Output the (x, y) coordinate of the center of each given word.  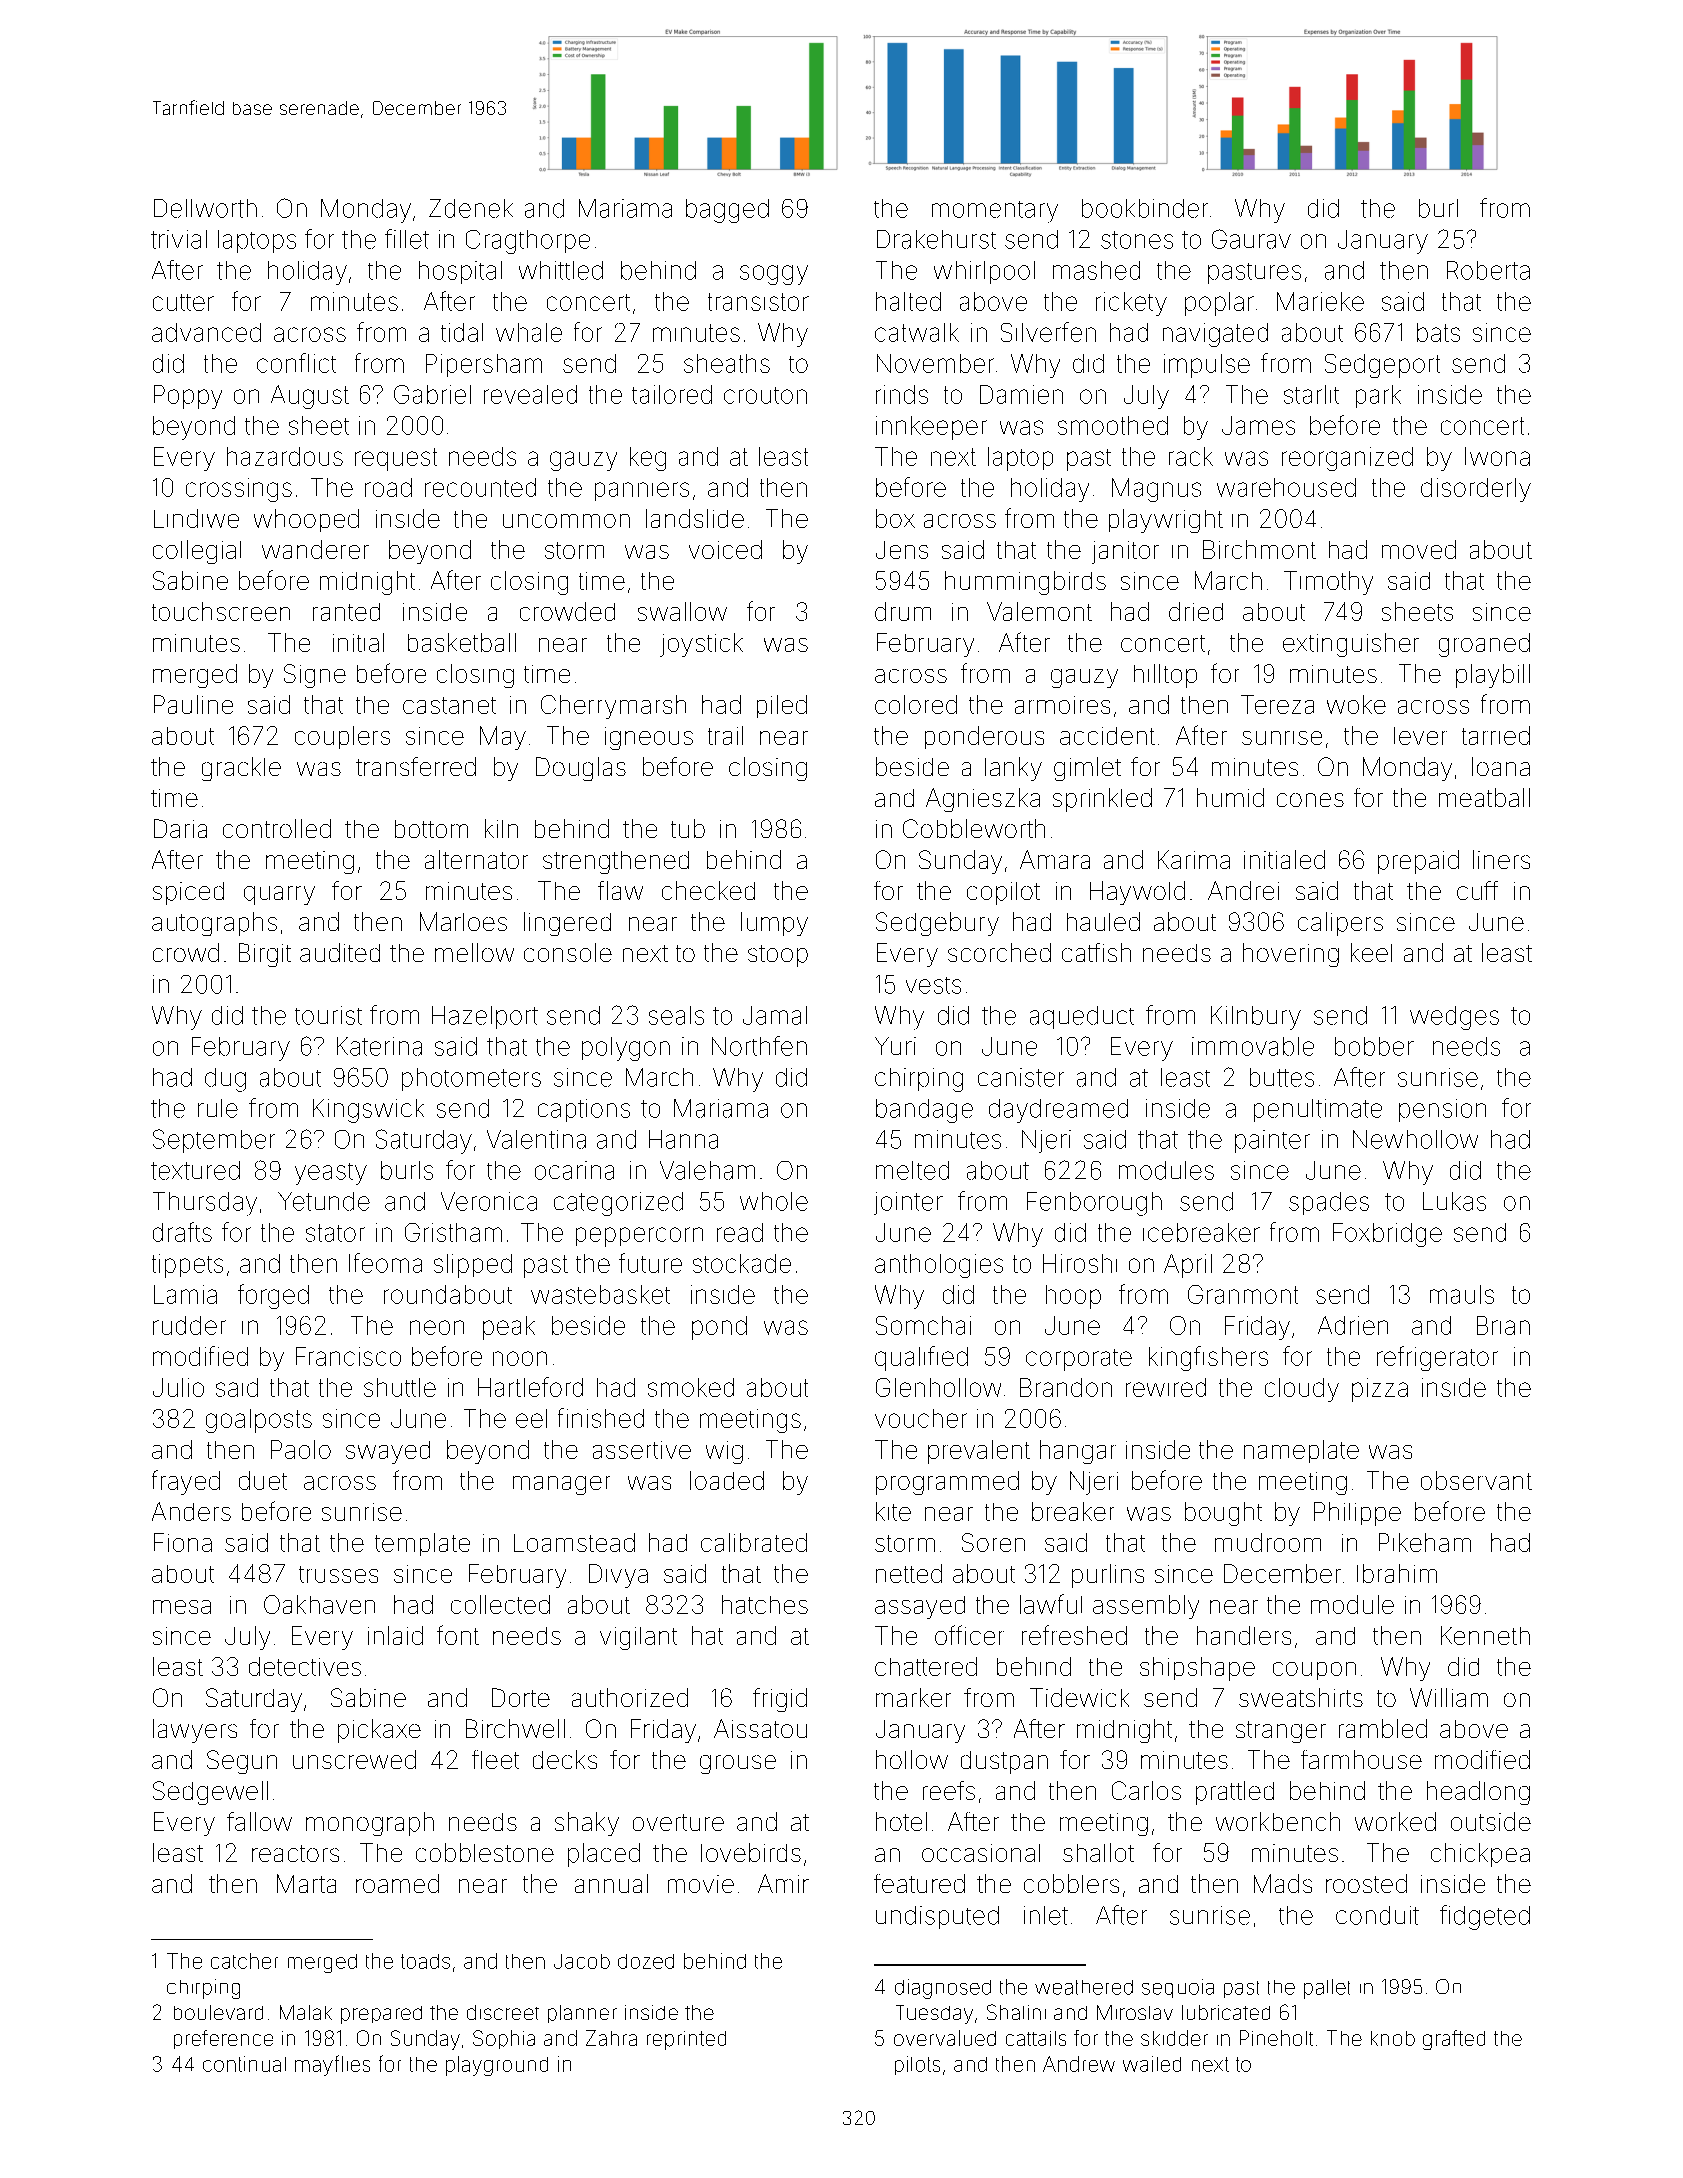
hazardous (285, 456)
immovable (1253, 1046)
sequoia (1178, 1988)
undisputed (937, 1917)
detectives (305, 1666)
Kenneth (1485, 1635)
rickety (1131, 304)
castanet (449, 705)
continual (244, 2064)
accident (1107, 736)
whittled (561, 270)
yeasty (331, 1174)
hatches (765, 1604)
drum (903, 611)
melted (912, 1170)
